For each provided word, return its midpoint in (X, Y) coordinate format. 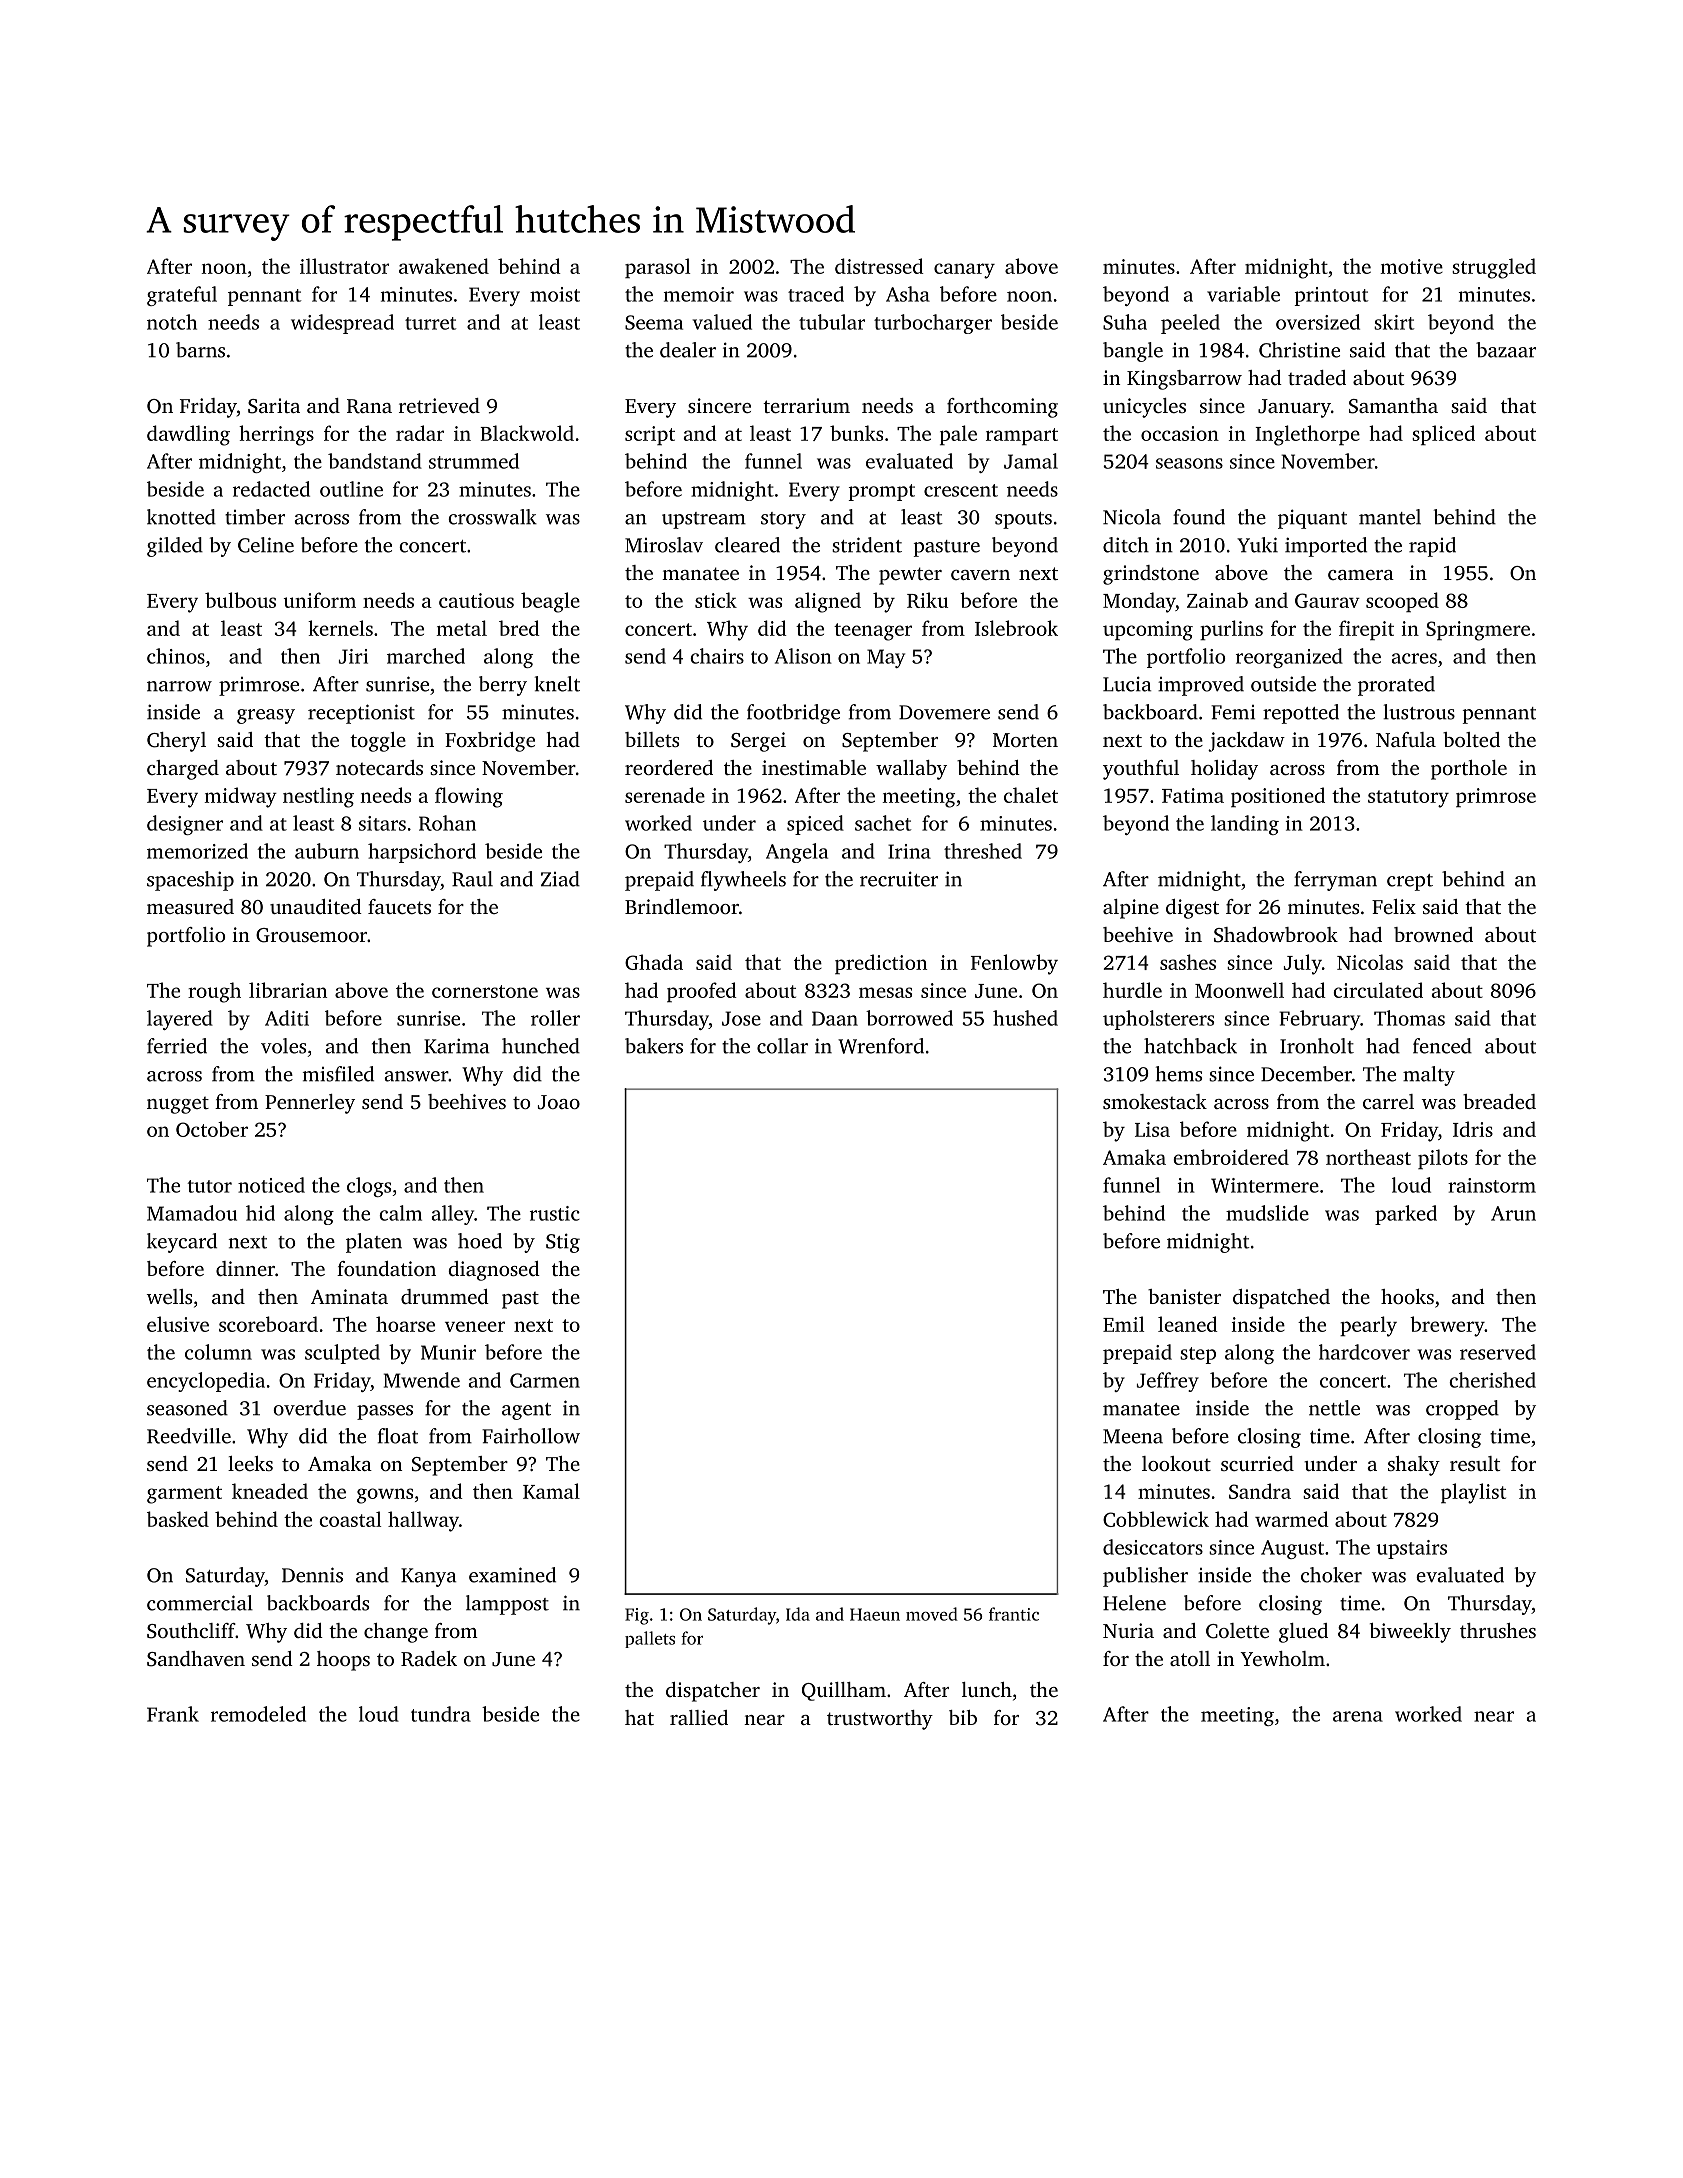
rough (214, 992)
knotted (181, 517)
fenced (1442, 1046)
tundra (441, 1714)
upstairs (1411, 1549)
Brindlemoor (682, 906)
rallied (699, 1717)
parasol (657, 268)
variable (1243, 294)
